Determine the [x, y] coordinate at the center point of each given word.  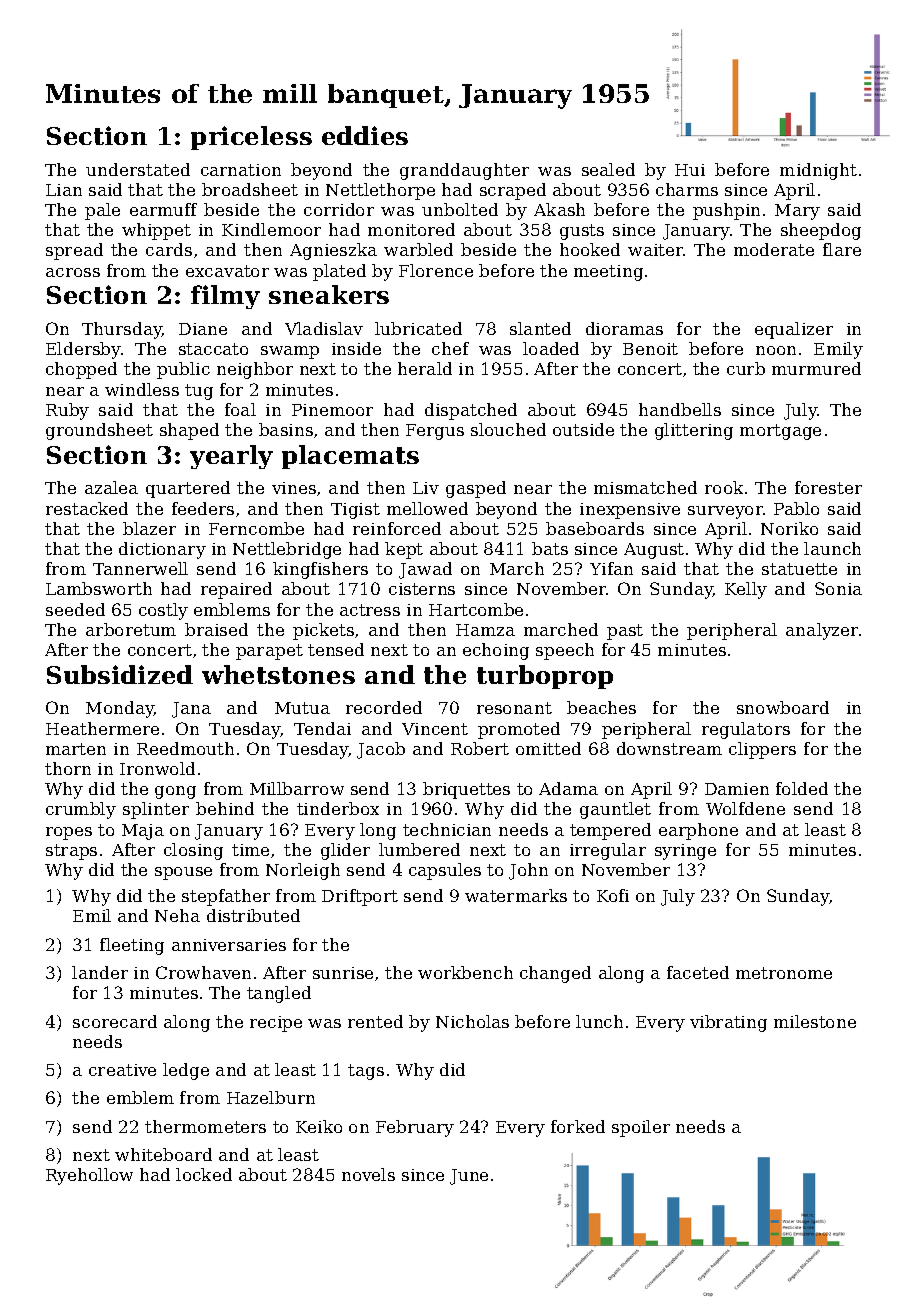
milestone [815, 1021]
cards [169, 249]
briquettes [466, 790]
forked [578, 1126]
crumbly [81, 810]
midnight [818, 171]
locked [204, 1174]
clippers [762, 750]
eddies [365, 135]
